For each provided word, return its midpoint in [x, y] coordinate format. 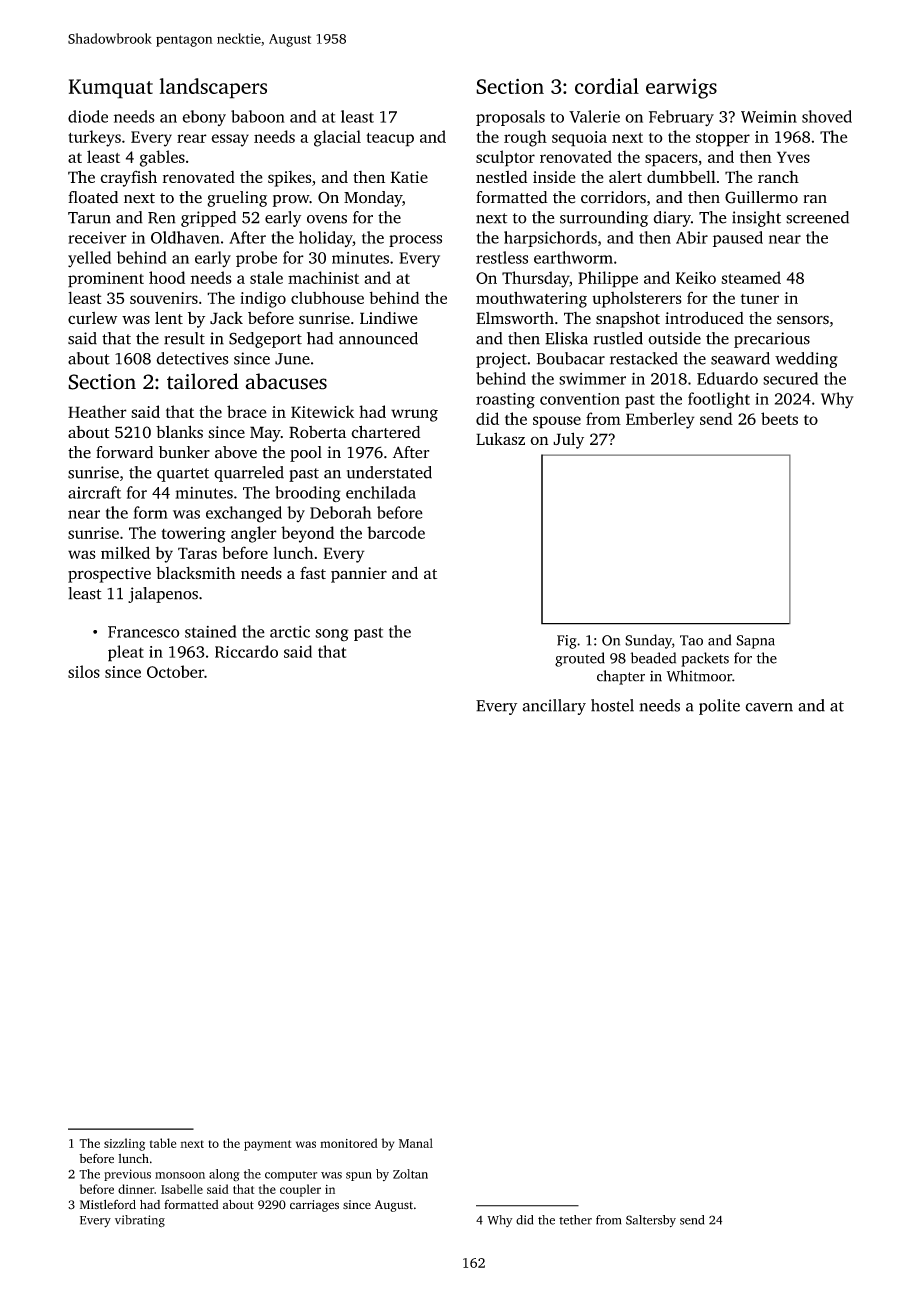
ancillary [554, 707]
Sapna [755, 642]
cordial [607, 86]
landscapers [213, 88]
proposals [510, 118]
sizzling [124, 1144]
